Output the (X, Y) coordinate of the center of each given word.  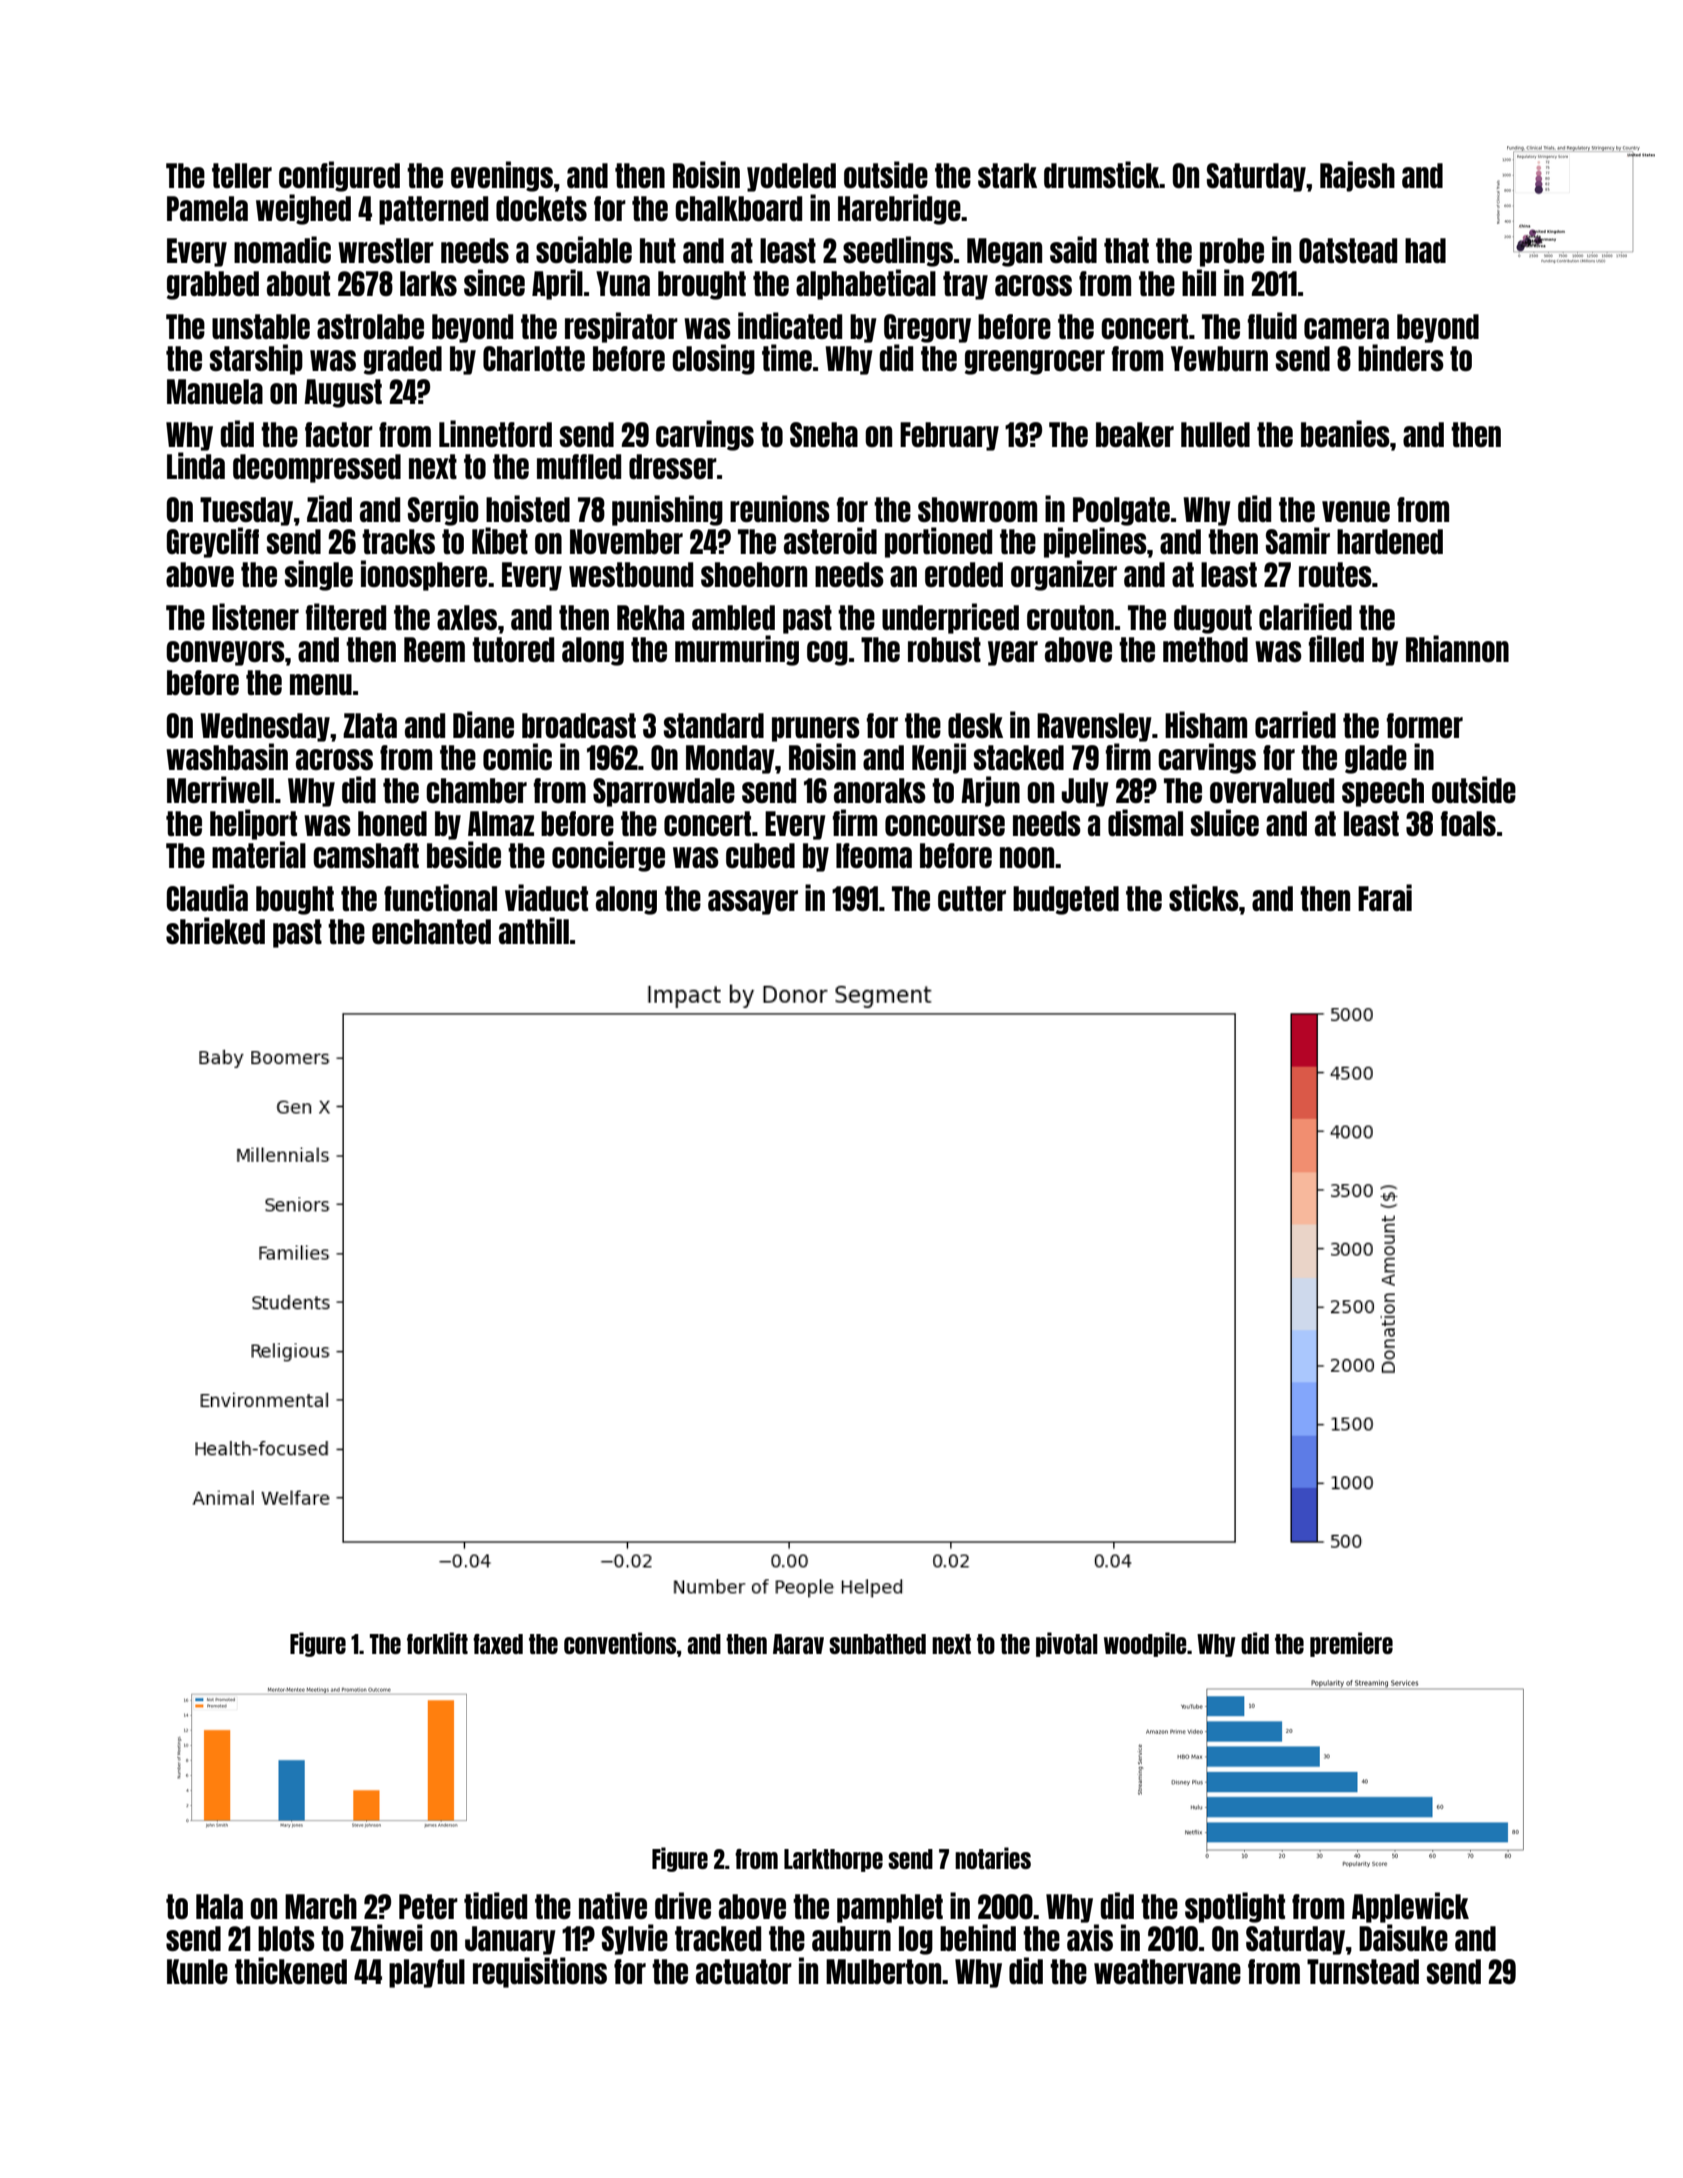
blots (286, 1938)
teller (242, 175)
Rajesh (1357, 176)
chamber (476, 790)
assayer (753, 902)
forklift (437, 1643)
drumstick (1102, 174)
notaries (993, 1858)
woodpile (1145, 1644)
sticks (1204, 897)
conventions (620, 1643)
